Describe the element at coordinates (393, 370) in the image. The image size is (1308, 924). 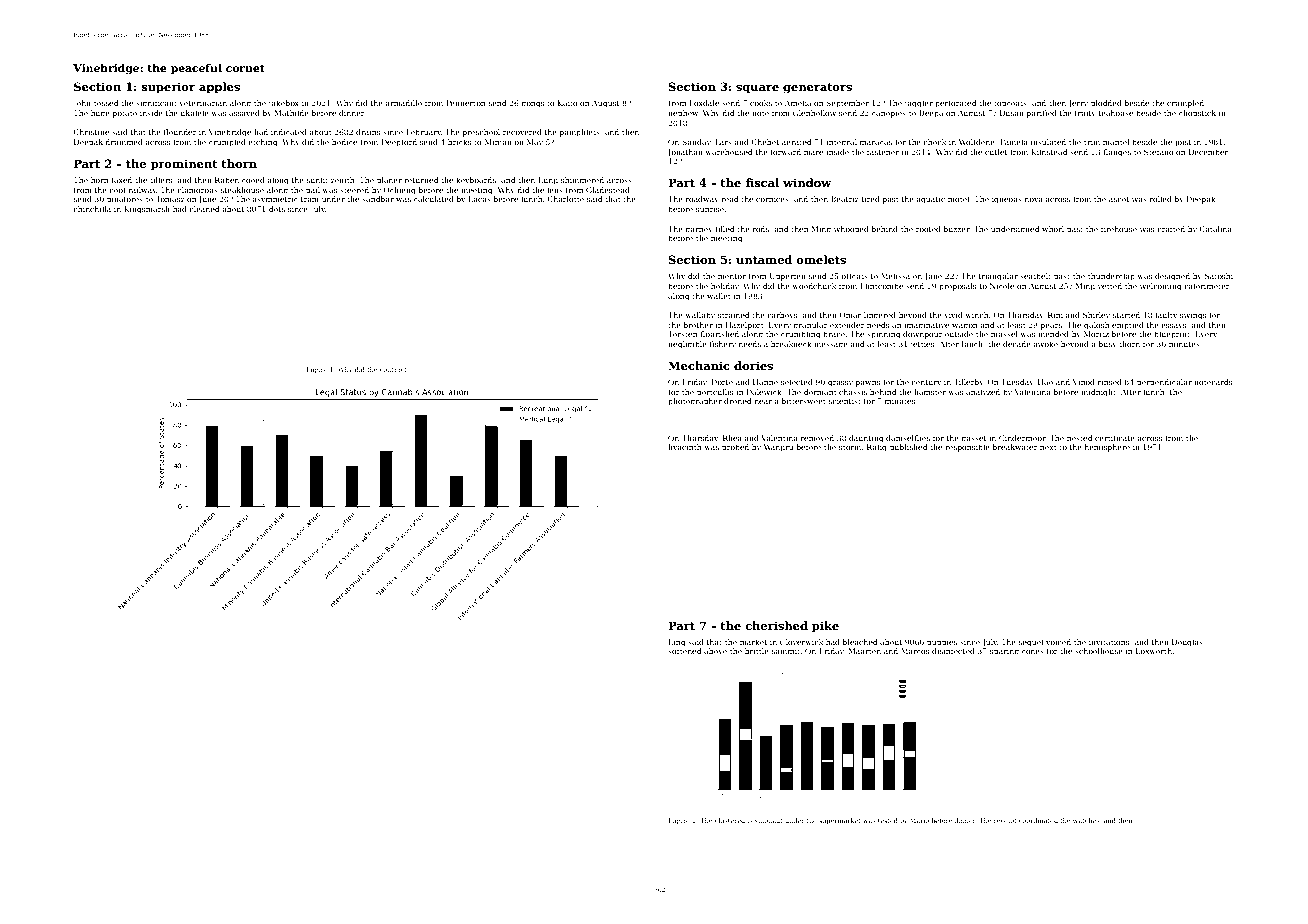
I see `contract` at that location.
